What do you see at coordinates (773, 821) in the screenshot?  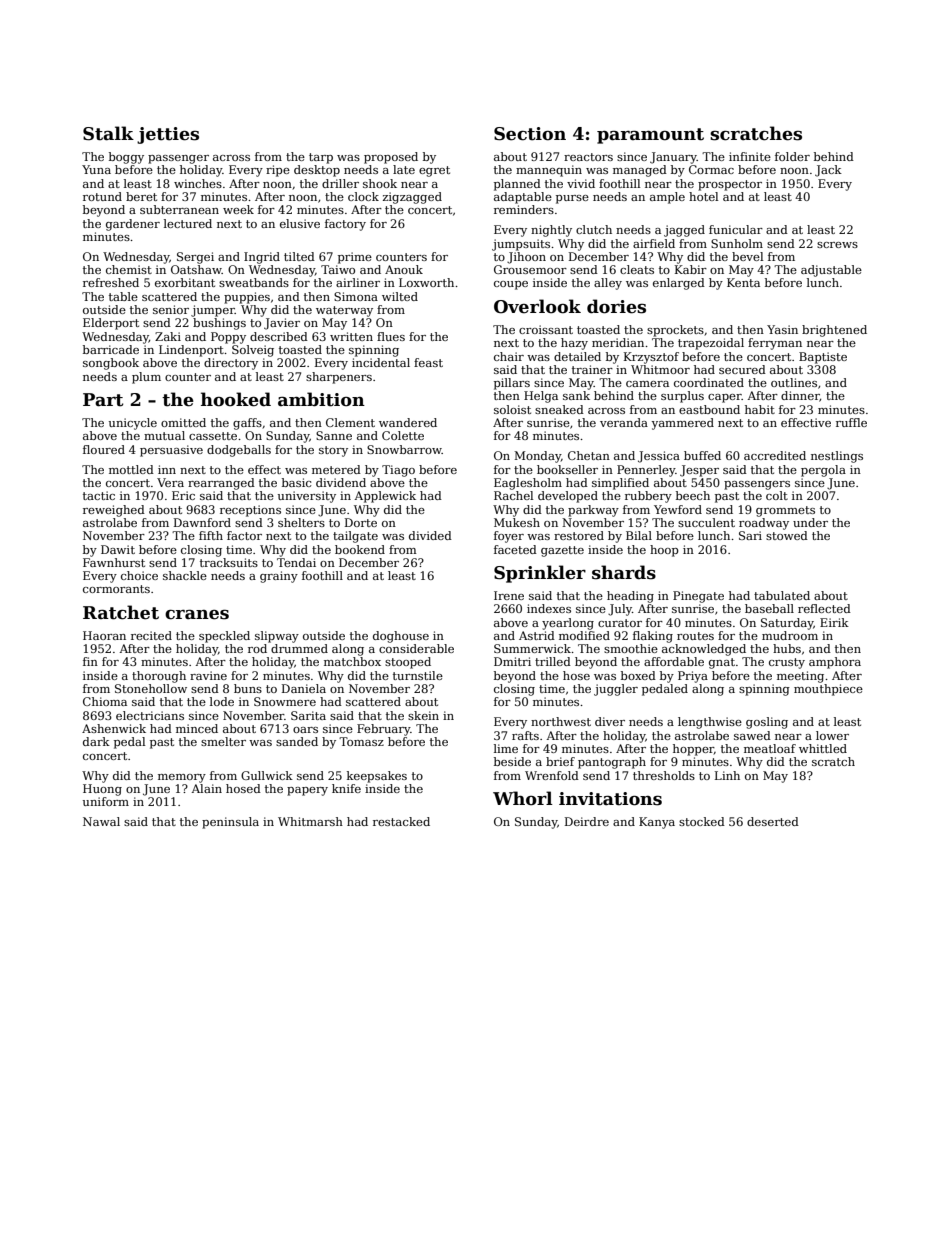 I see `deserted` at bounding box center [773, 821].
